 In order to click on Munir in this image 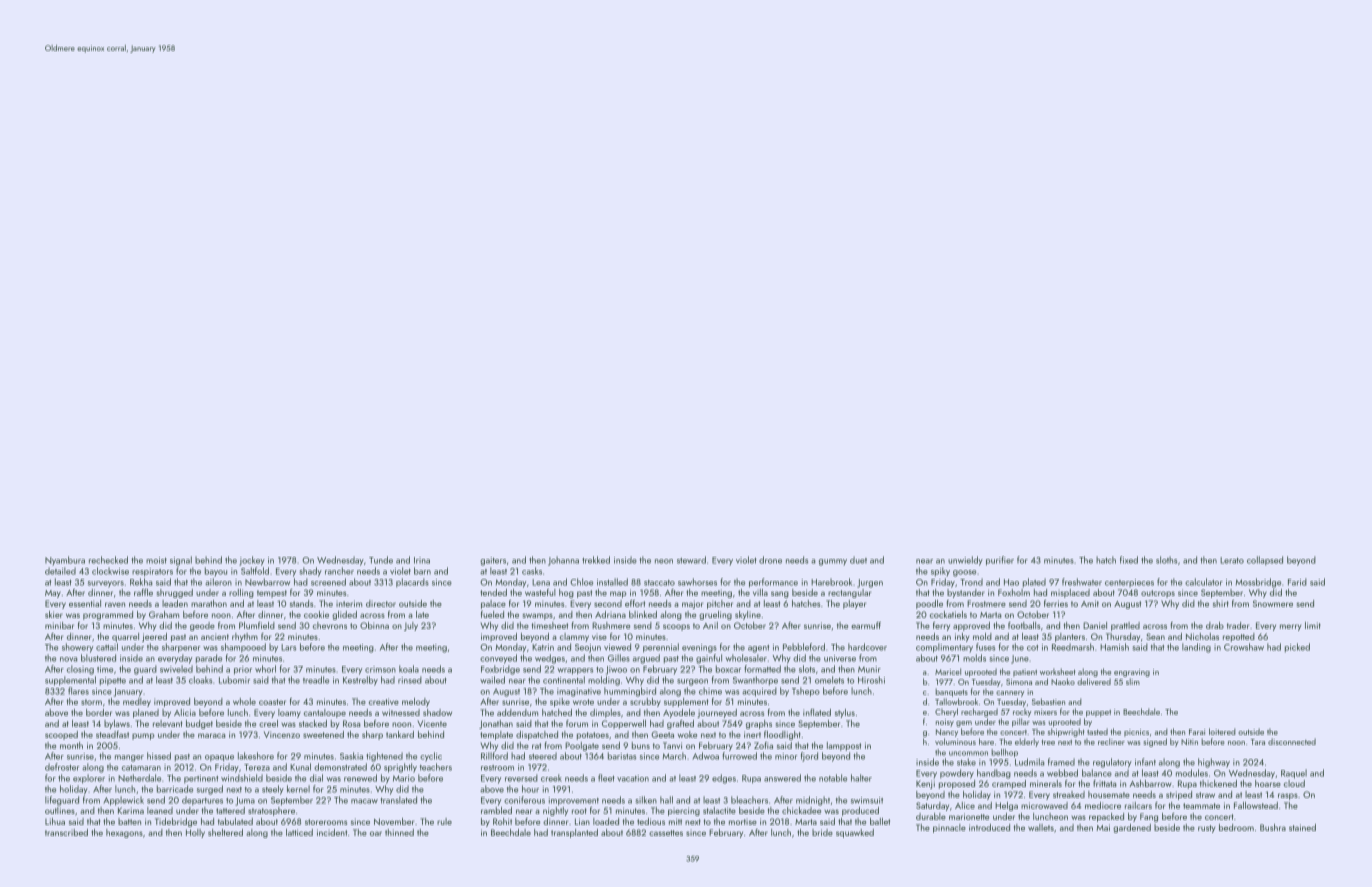, I will do `click(869, 669)`.
